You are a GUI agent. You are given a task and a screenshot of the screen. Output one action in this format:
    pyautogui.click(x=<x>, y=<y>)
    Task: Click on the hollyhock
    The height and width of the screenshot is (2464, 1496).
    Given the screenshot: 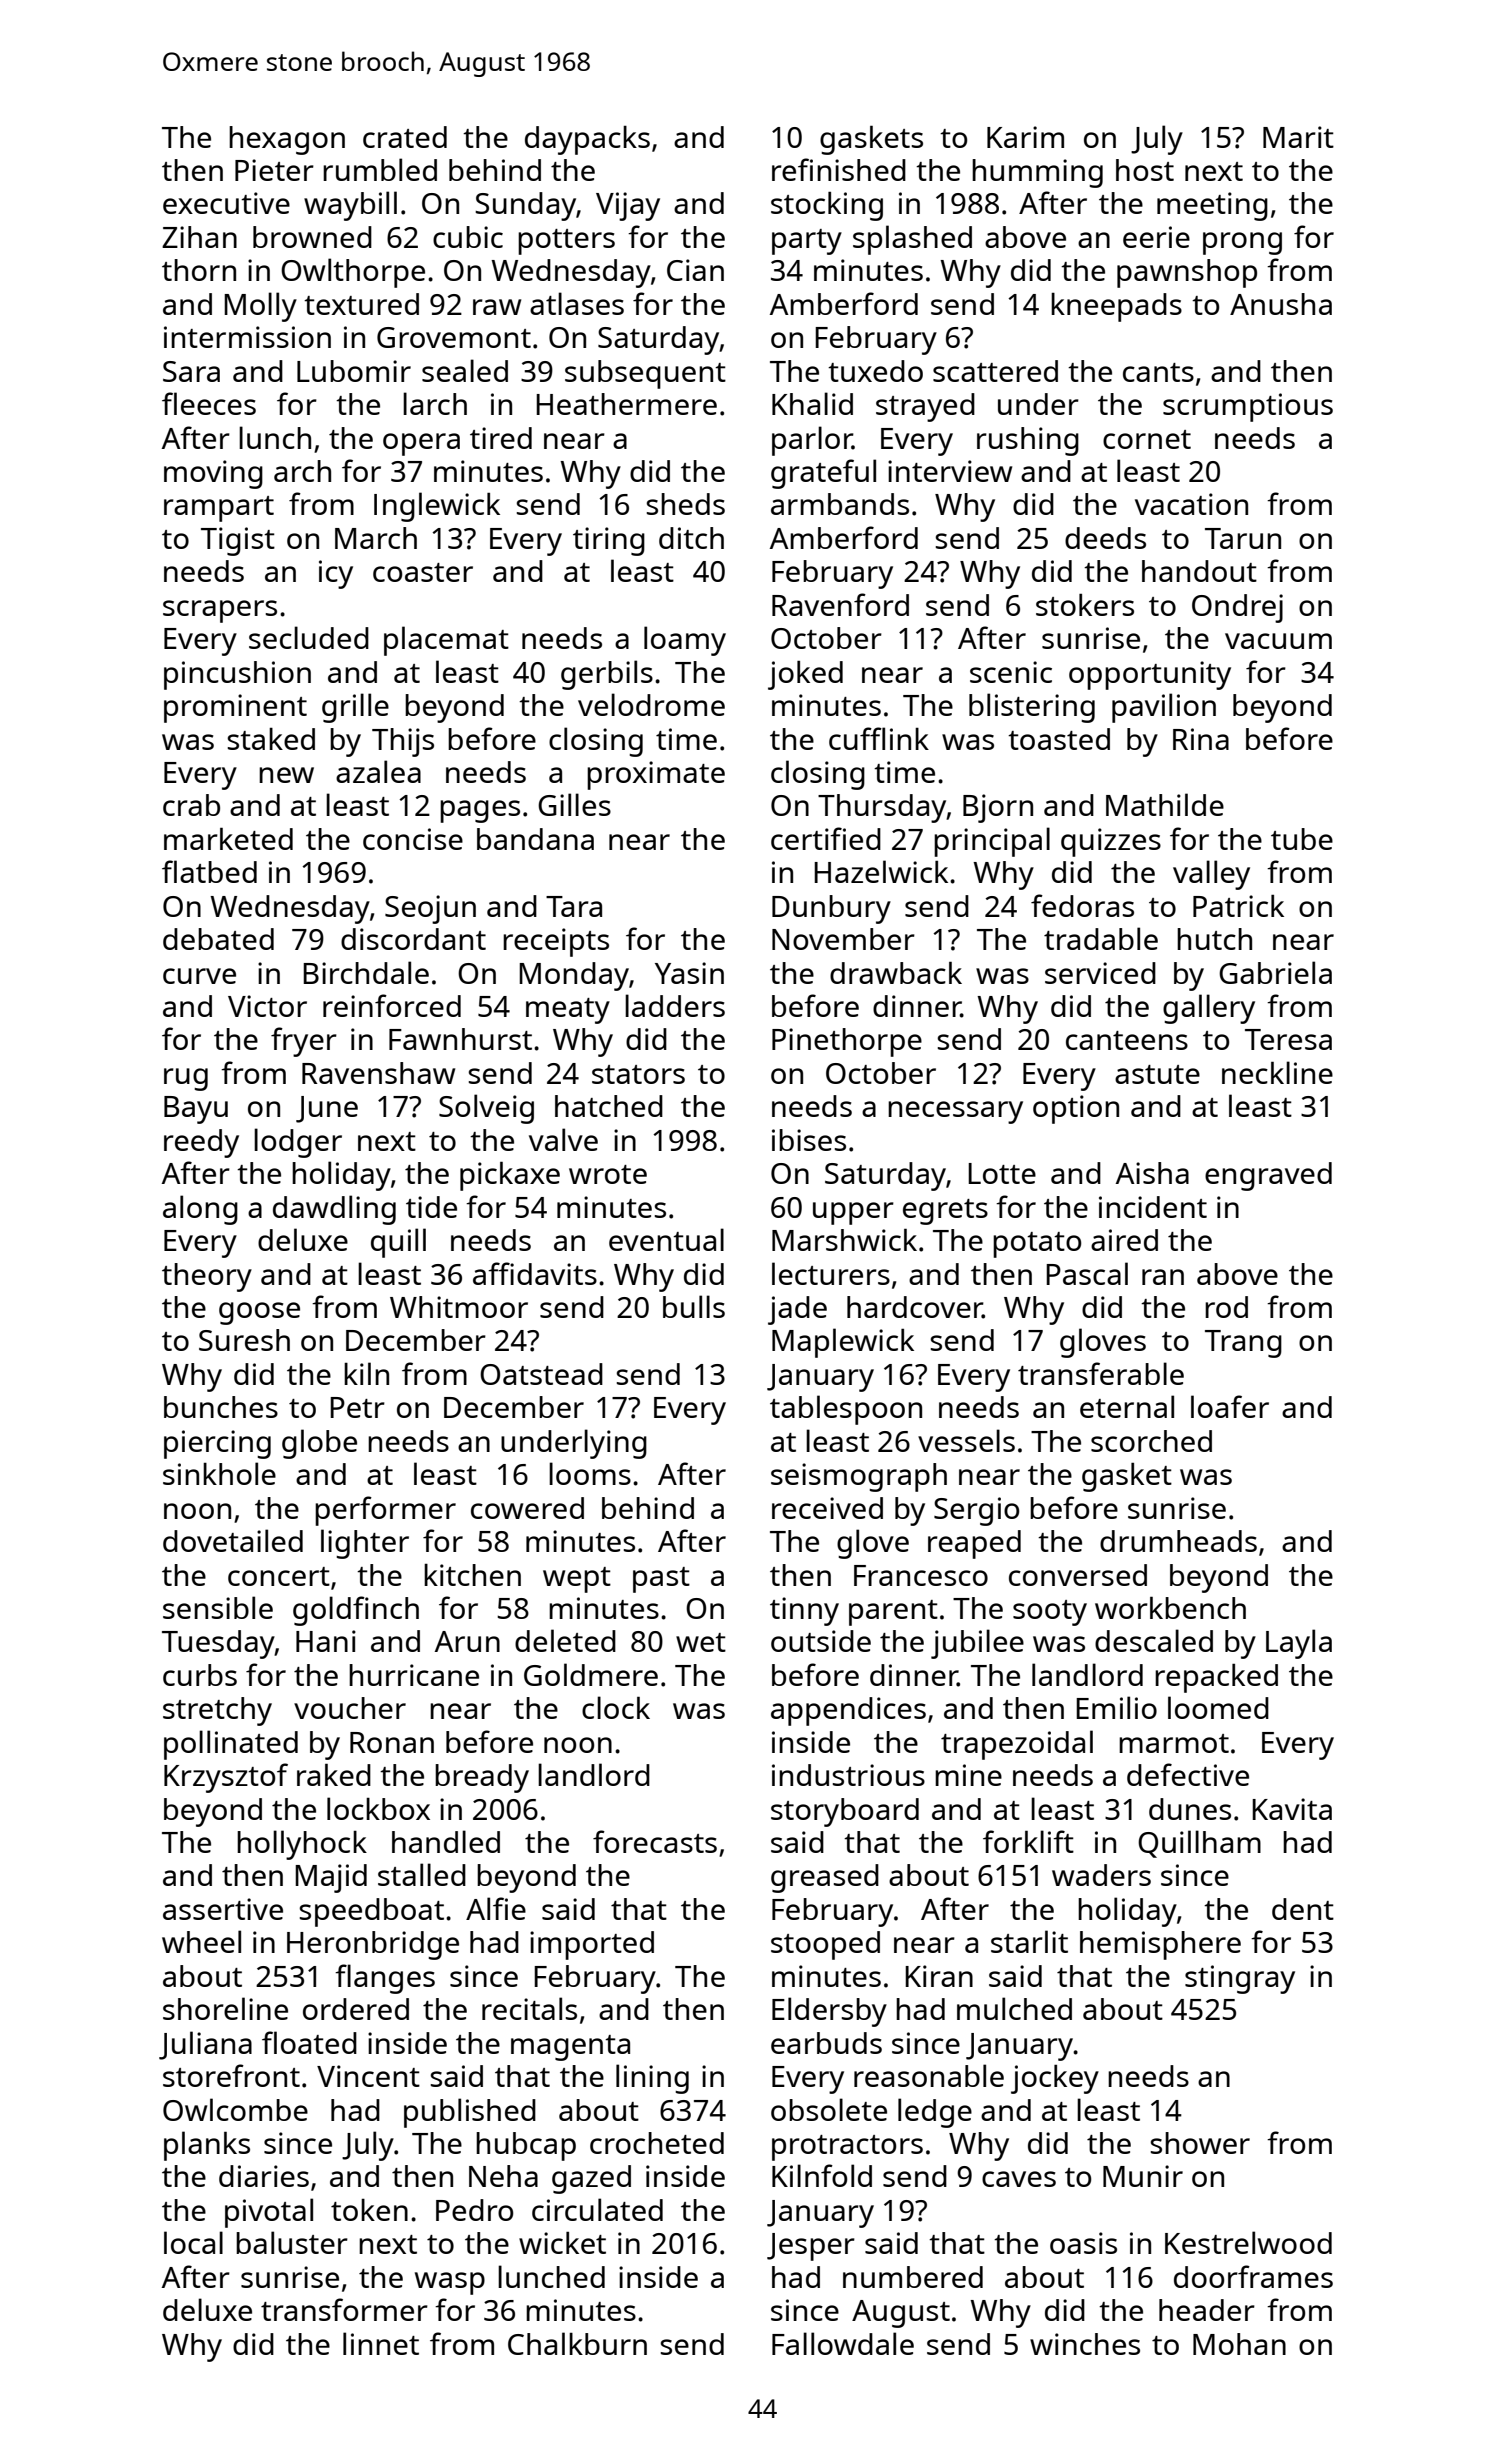 What is the action you would take?
    pyautogui.click(x=302, y=1845)
